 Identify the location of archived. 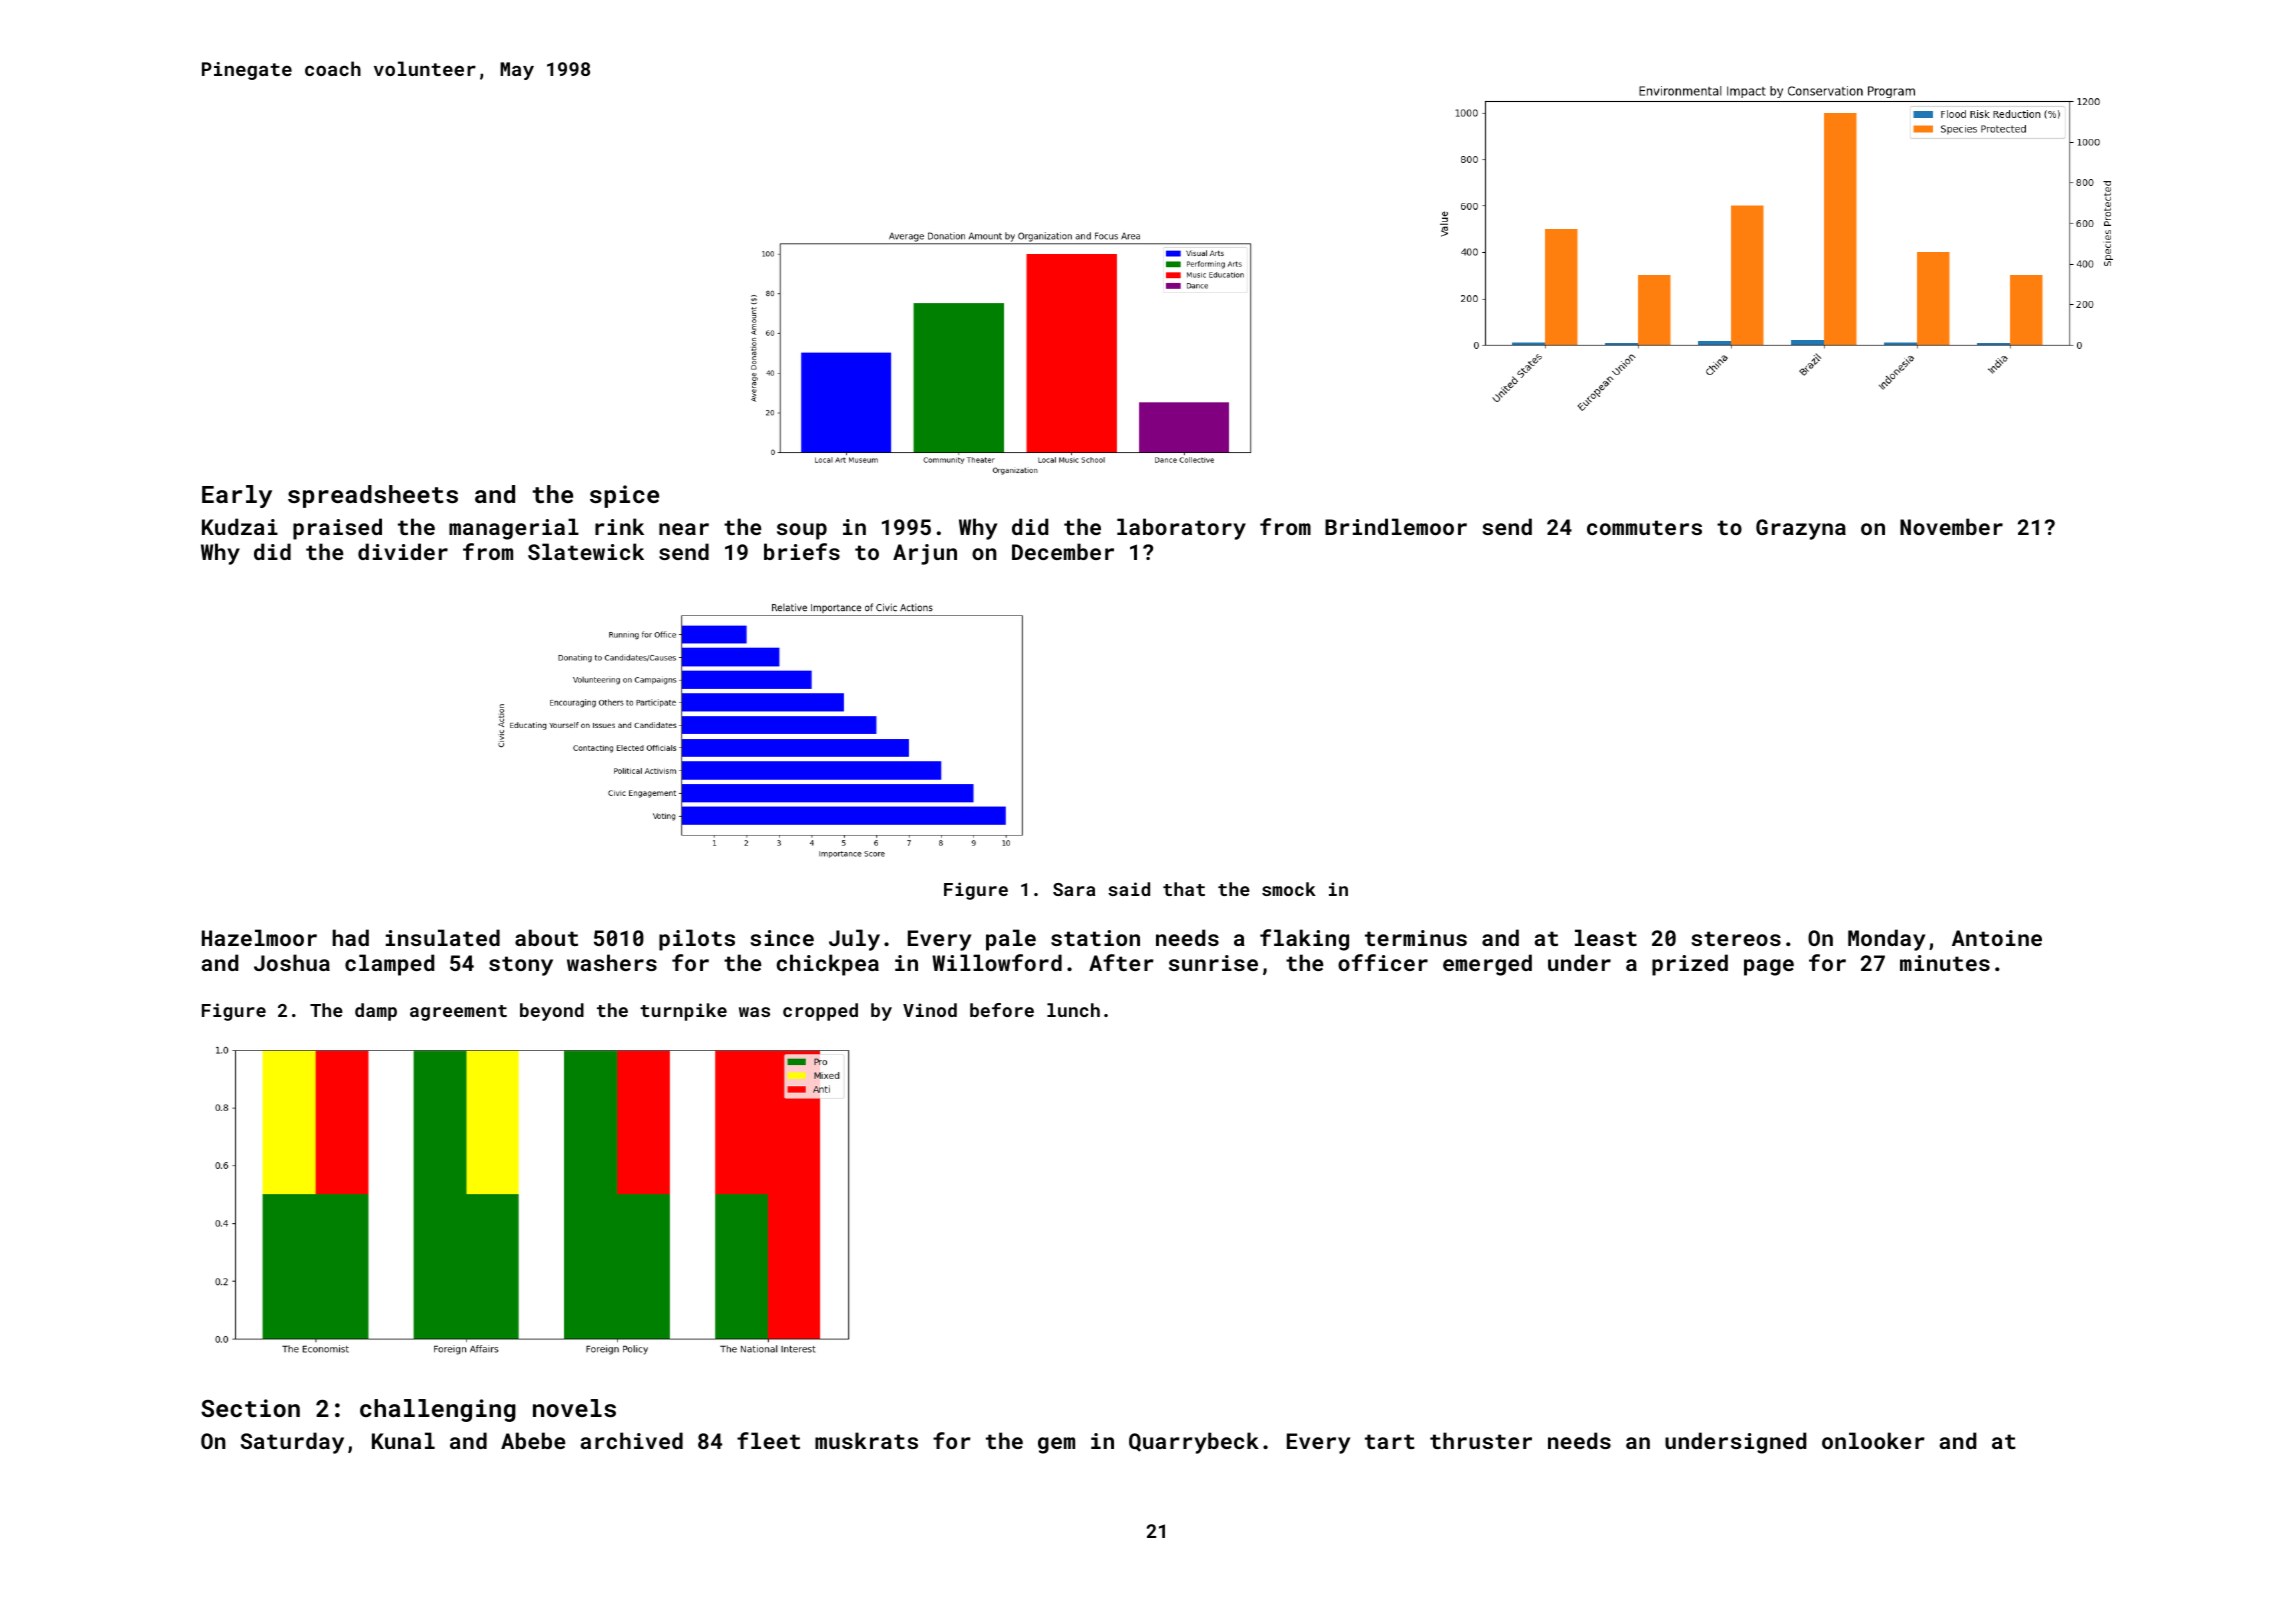
(632, 1440).
